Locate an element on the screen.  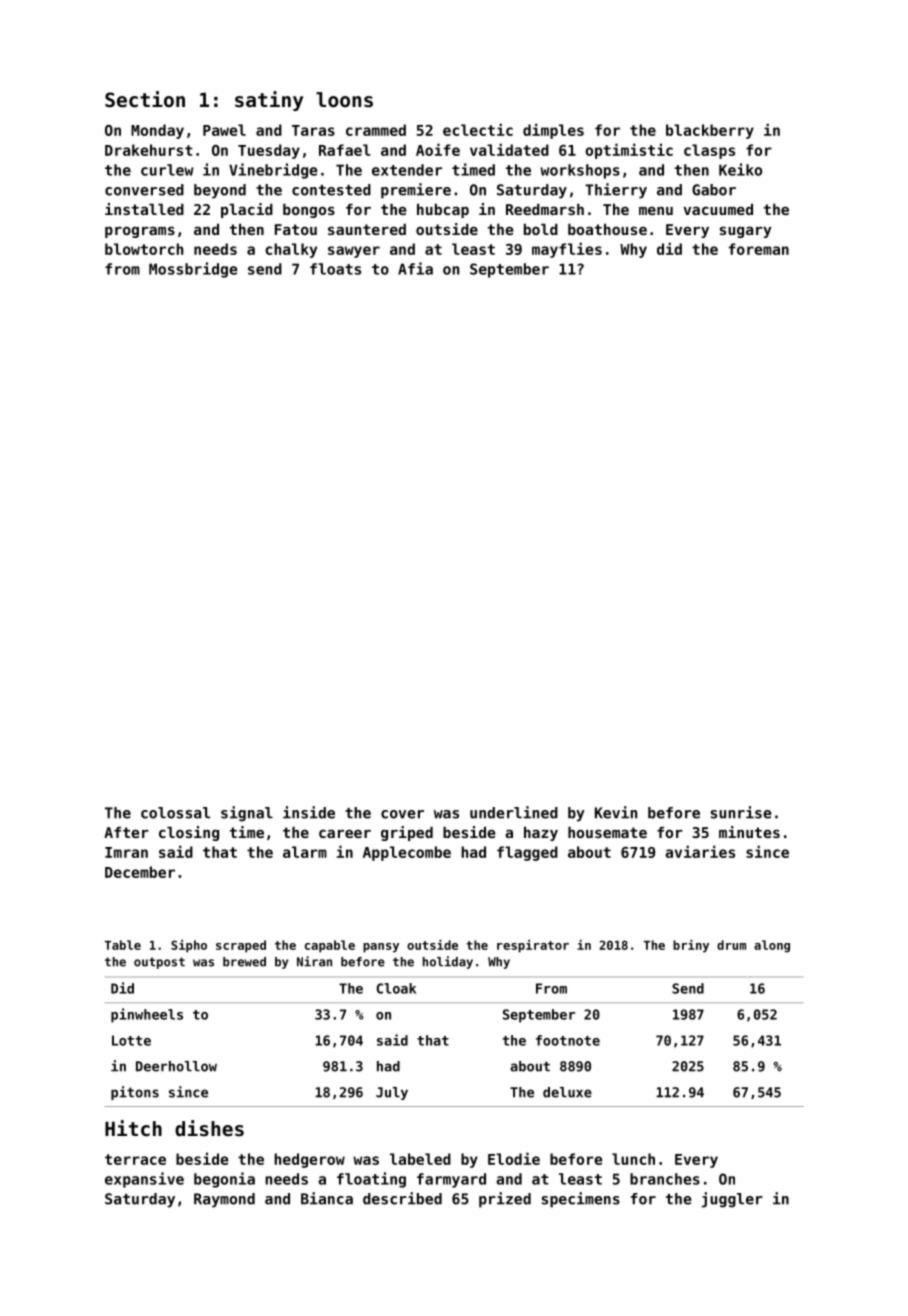
Kevin is located at coordinates (616, 812).
